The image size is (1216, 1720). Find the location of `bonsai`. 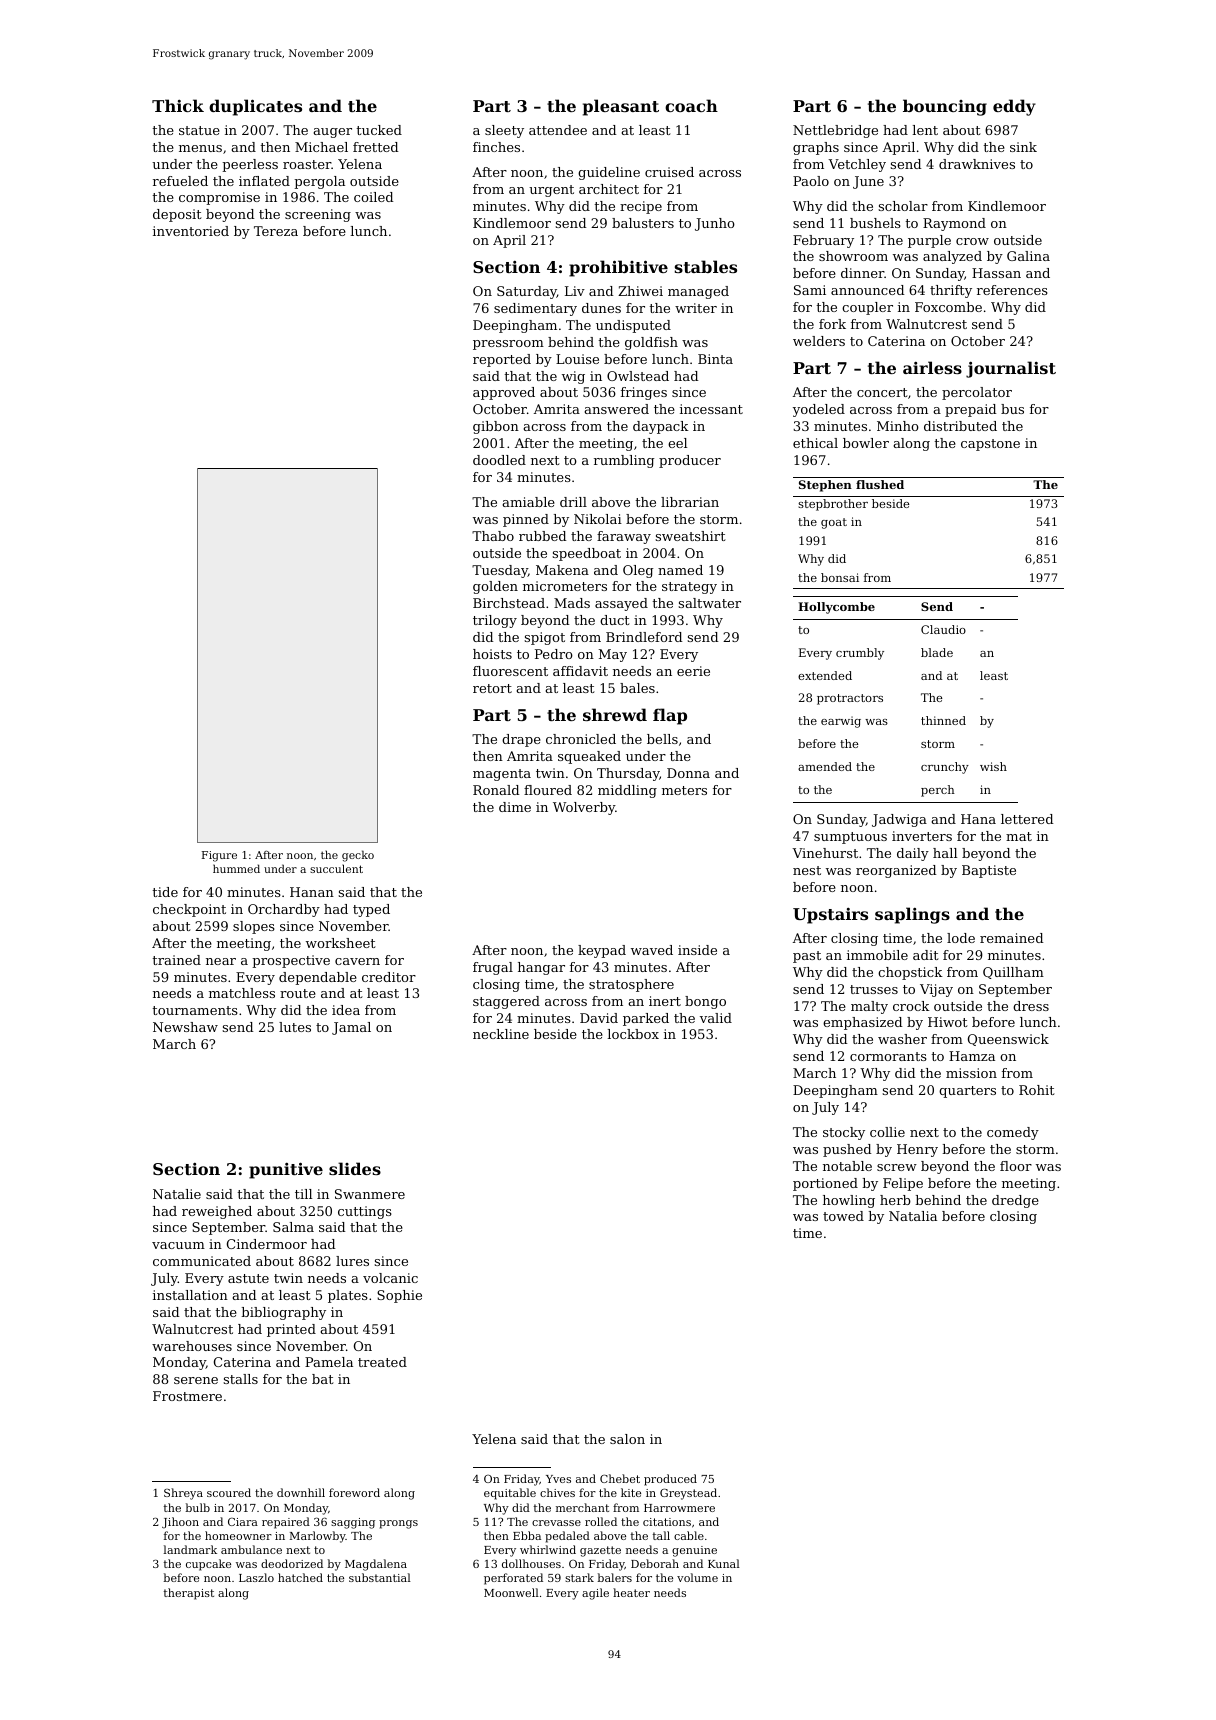

bonsai is located at coordinates (840, 577).
